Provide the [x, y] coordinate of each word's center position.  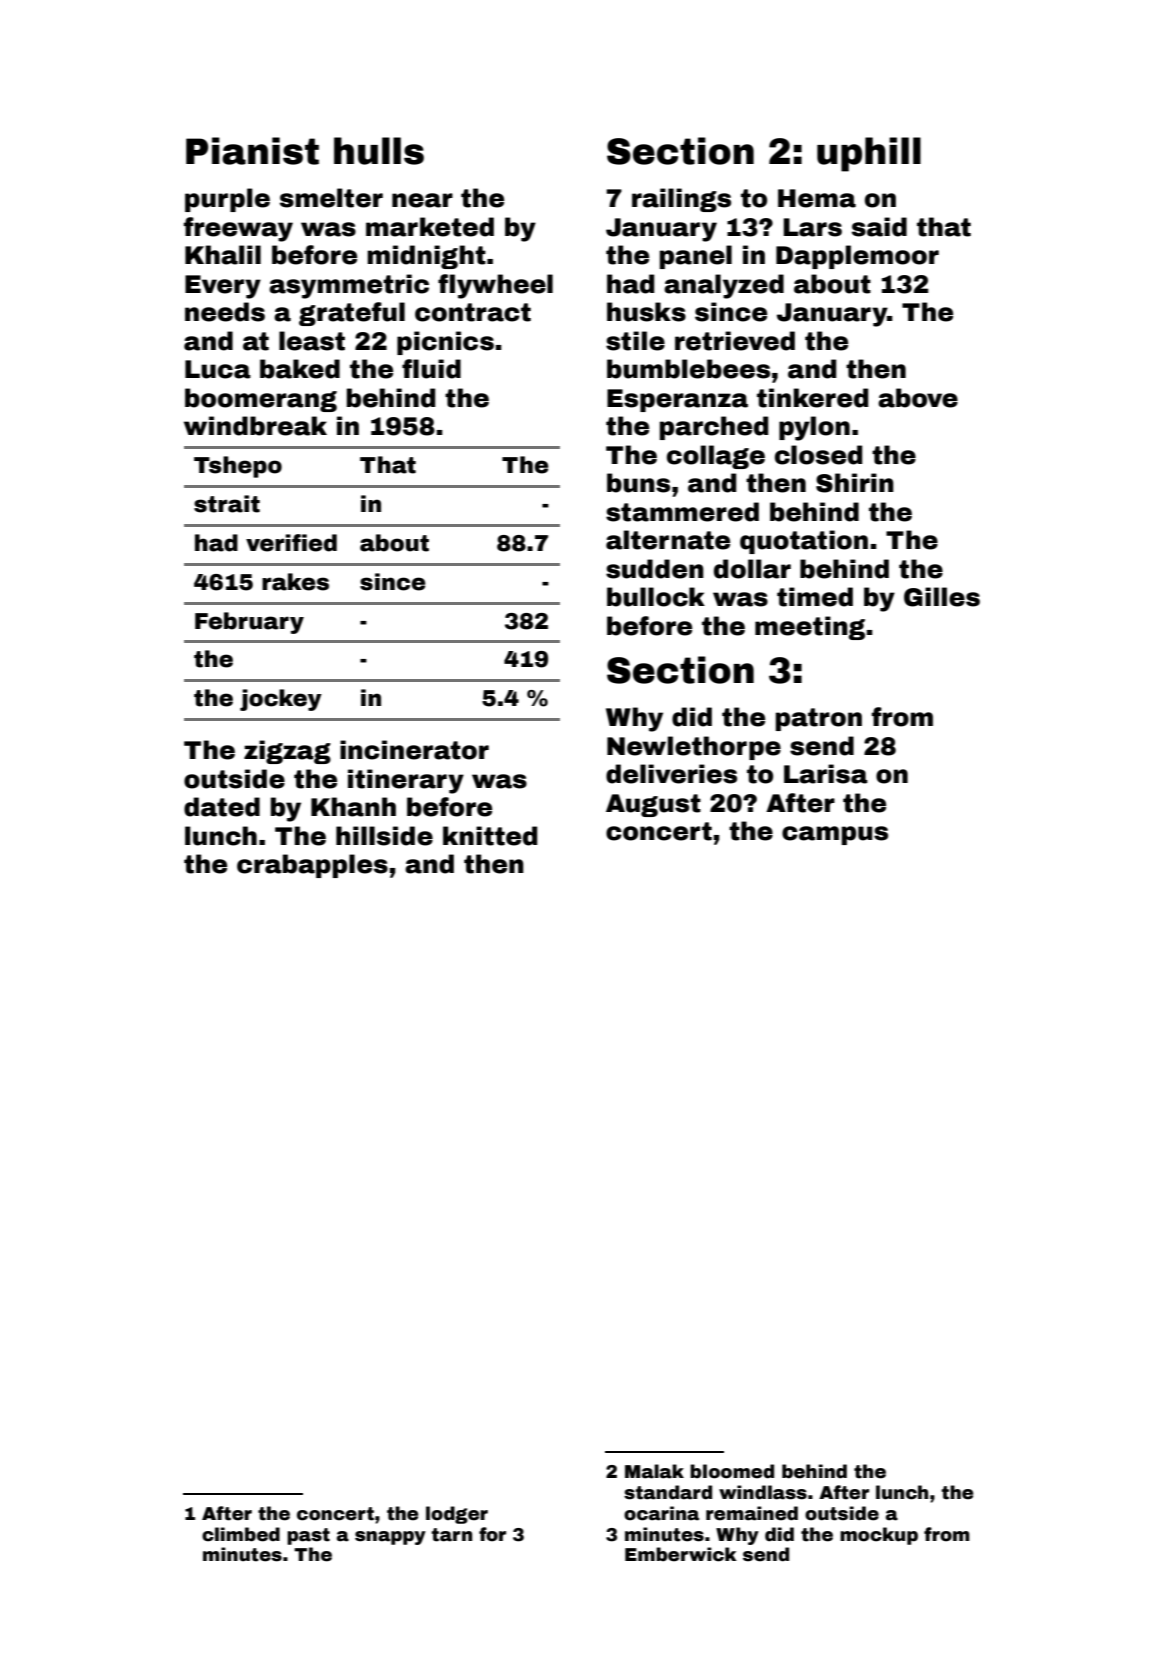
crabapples [312, 866]
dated [222, 807]
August [653, 805]
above [918, 398]
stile [635, 341]
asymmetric [349, 286]
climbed [241, 1534]
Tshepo [238, 467]
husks [646, 312]
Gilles [942, 597]
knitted [490, 836]
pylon [814, 428]
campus [835, 835]
